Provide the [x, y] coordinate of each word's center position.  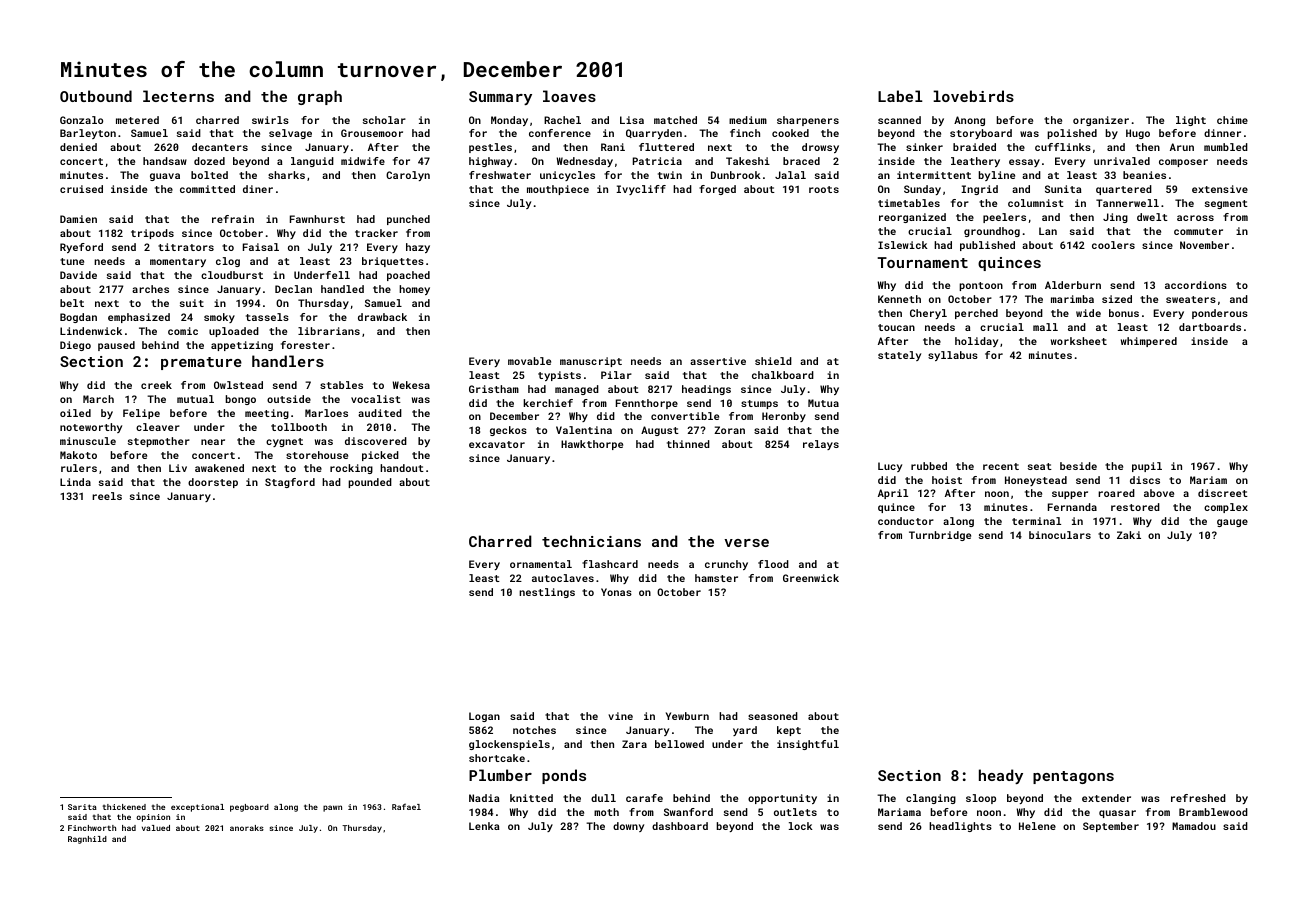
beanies [1144, 175]
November [1204, 245]
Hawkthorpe [592, 445]
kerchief [548, 403]
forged [717, 190]
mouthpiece [558, 190]
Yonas [616, 592]
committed [207, 189]
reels [107, 496]
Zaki [1129, 535]
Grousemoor [372, 133]
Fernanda [1072, 507]
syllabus [953, 356]
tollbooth [299, 427]
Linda [75, 482]
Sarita [82, 807]
